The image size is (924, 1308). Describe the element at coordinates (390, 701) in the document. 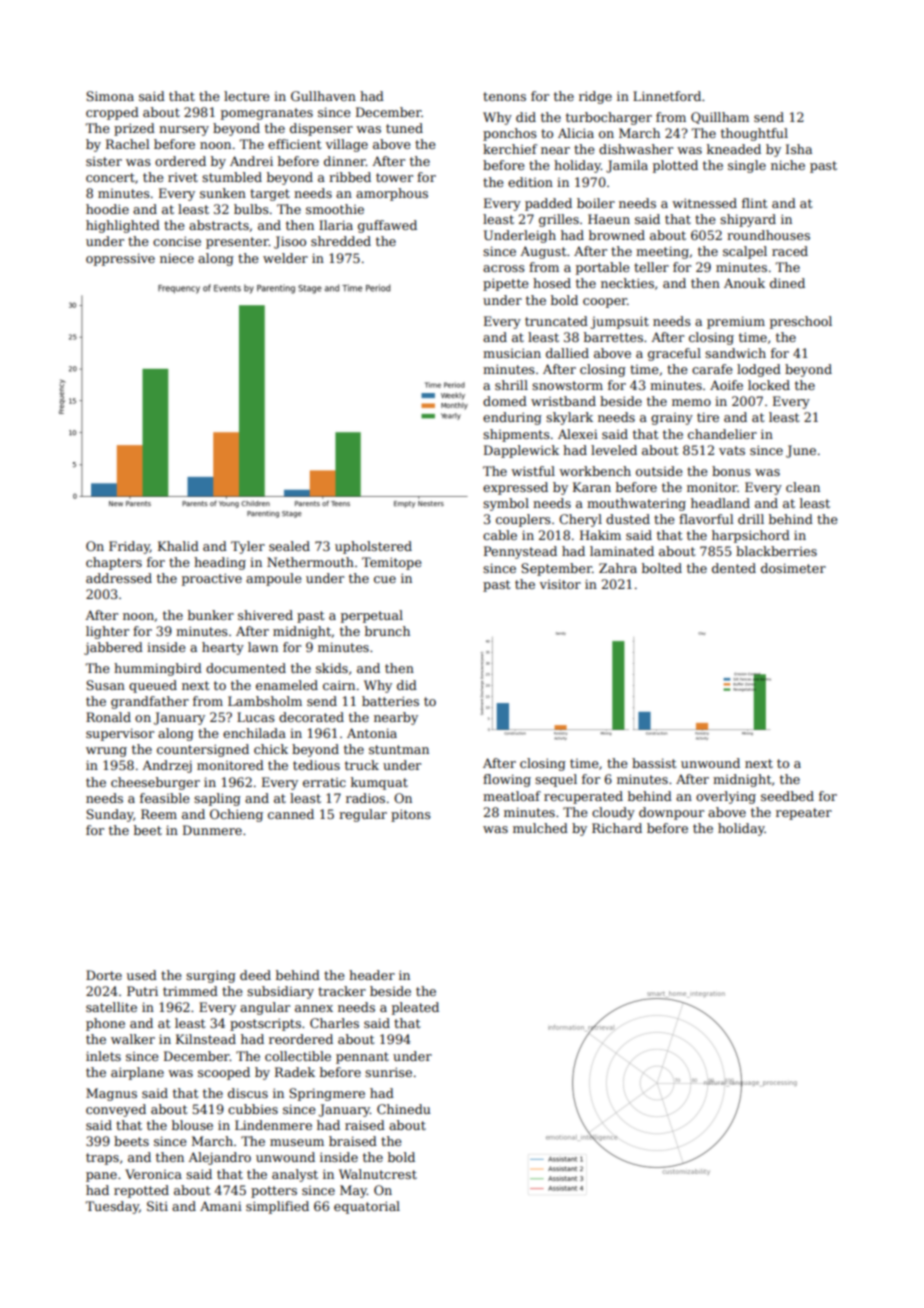

I see `batteries` at that location.
